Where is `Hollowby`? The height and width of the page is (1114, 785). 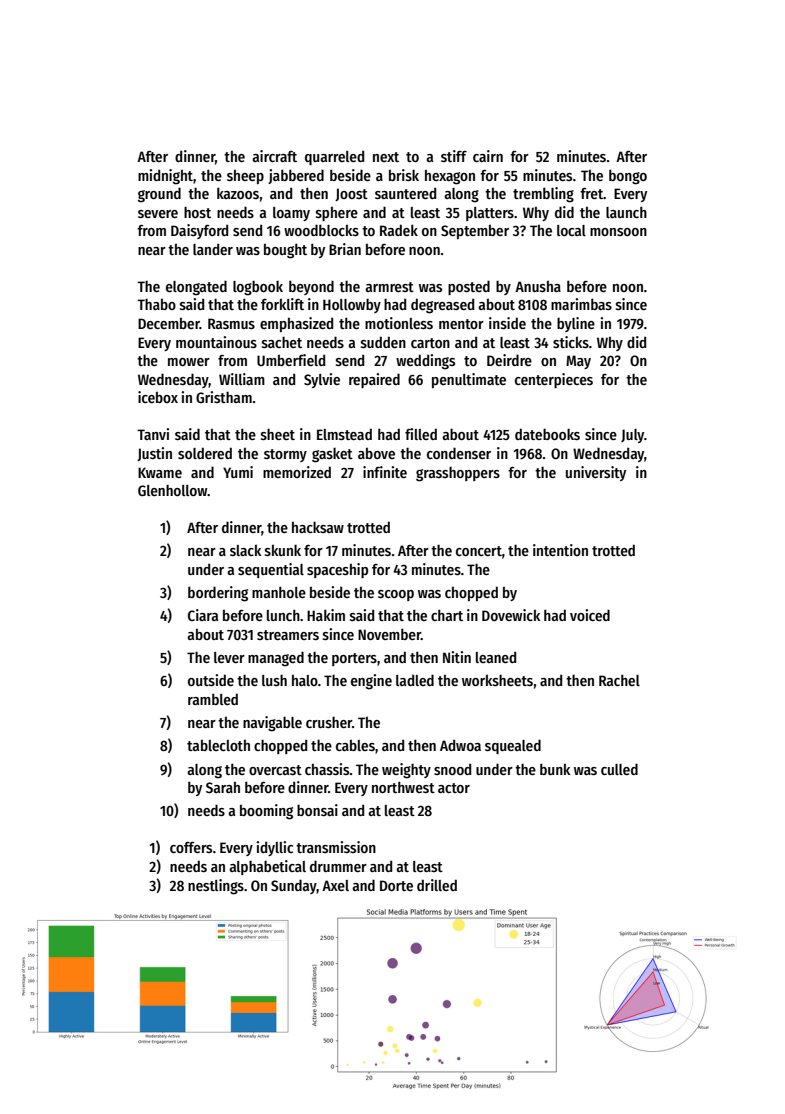 Hollowby is located at coordinates (352, 305).
